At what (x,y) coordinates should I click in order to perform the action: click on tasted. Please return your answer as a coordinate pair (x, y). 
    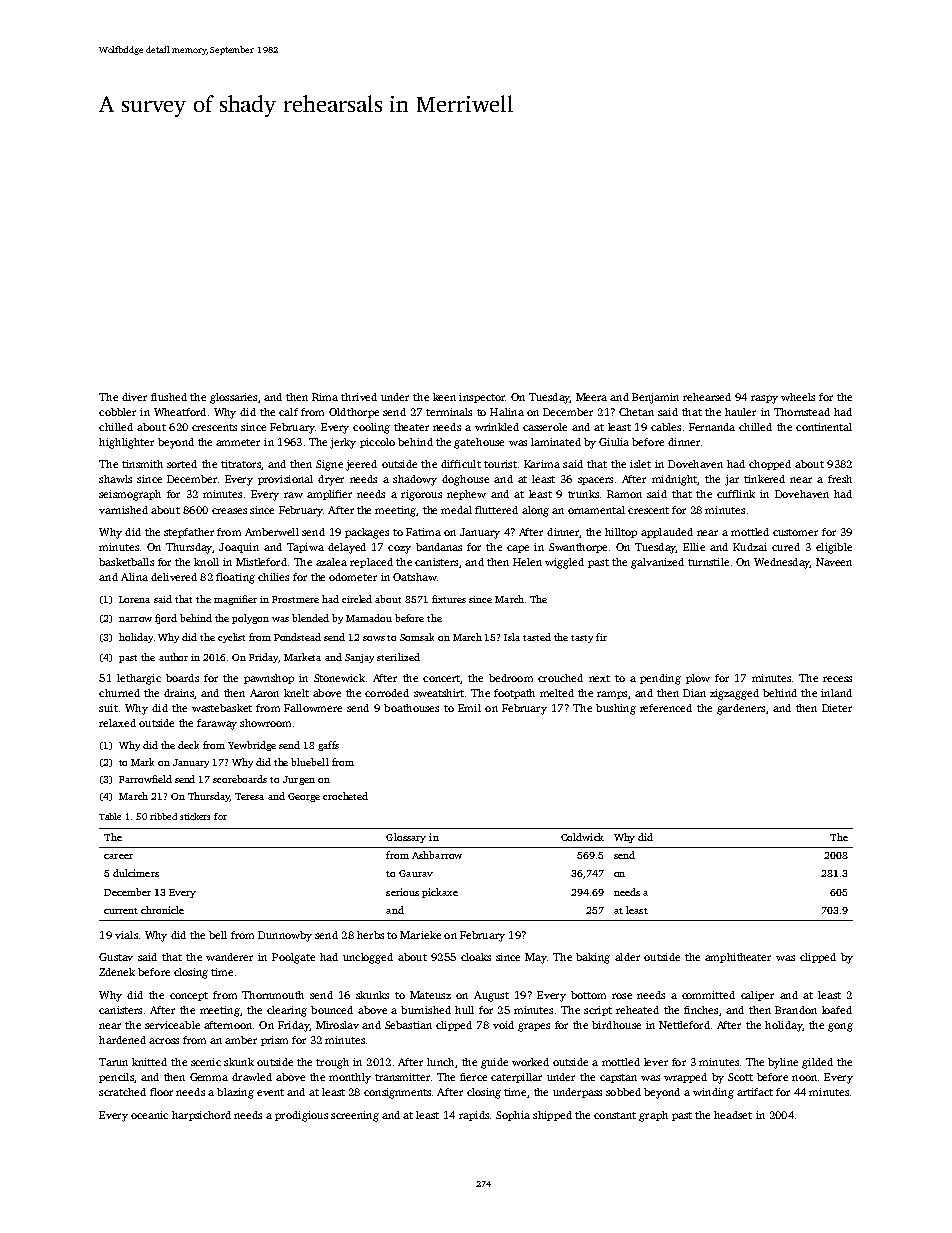
    Looking at the image, I should click on (537, 637).
